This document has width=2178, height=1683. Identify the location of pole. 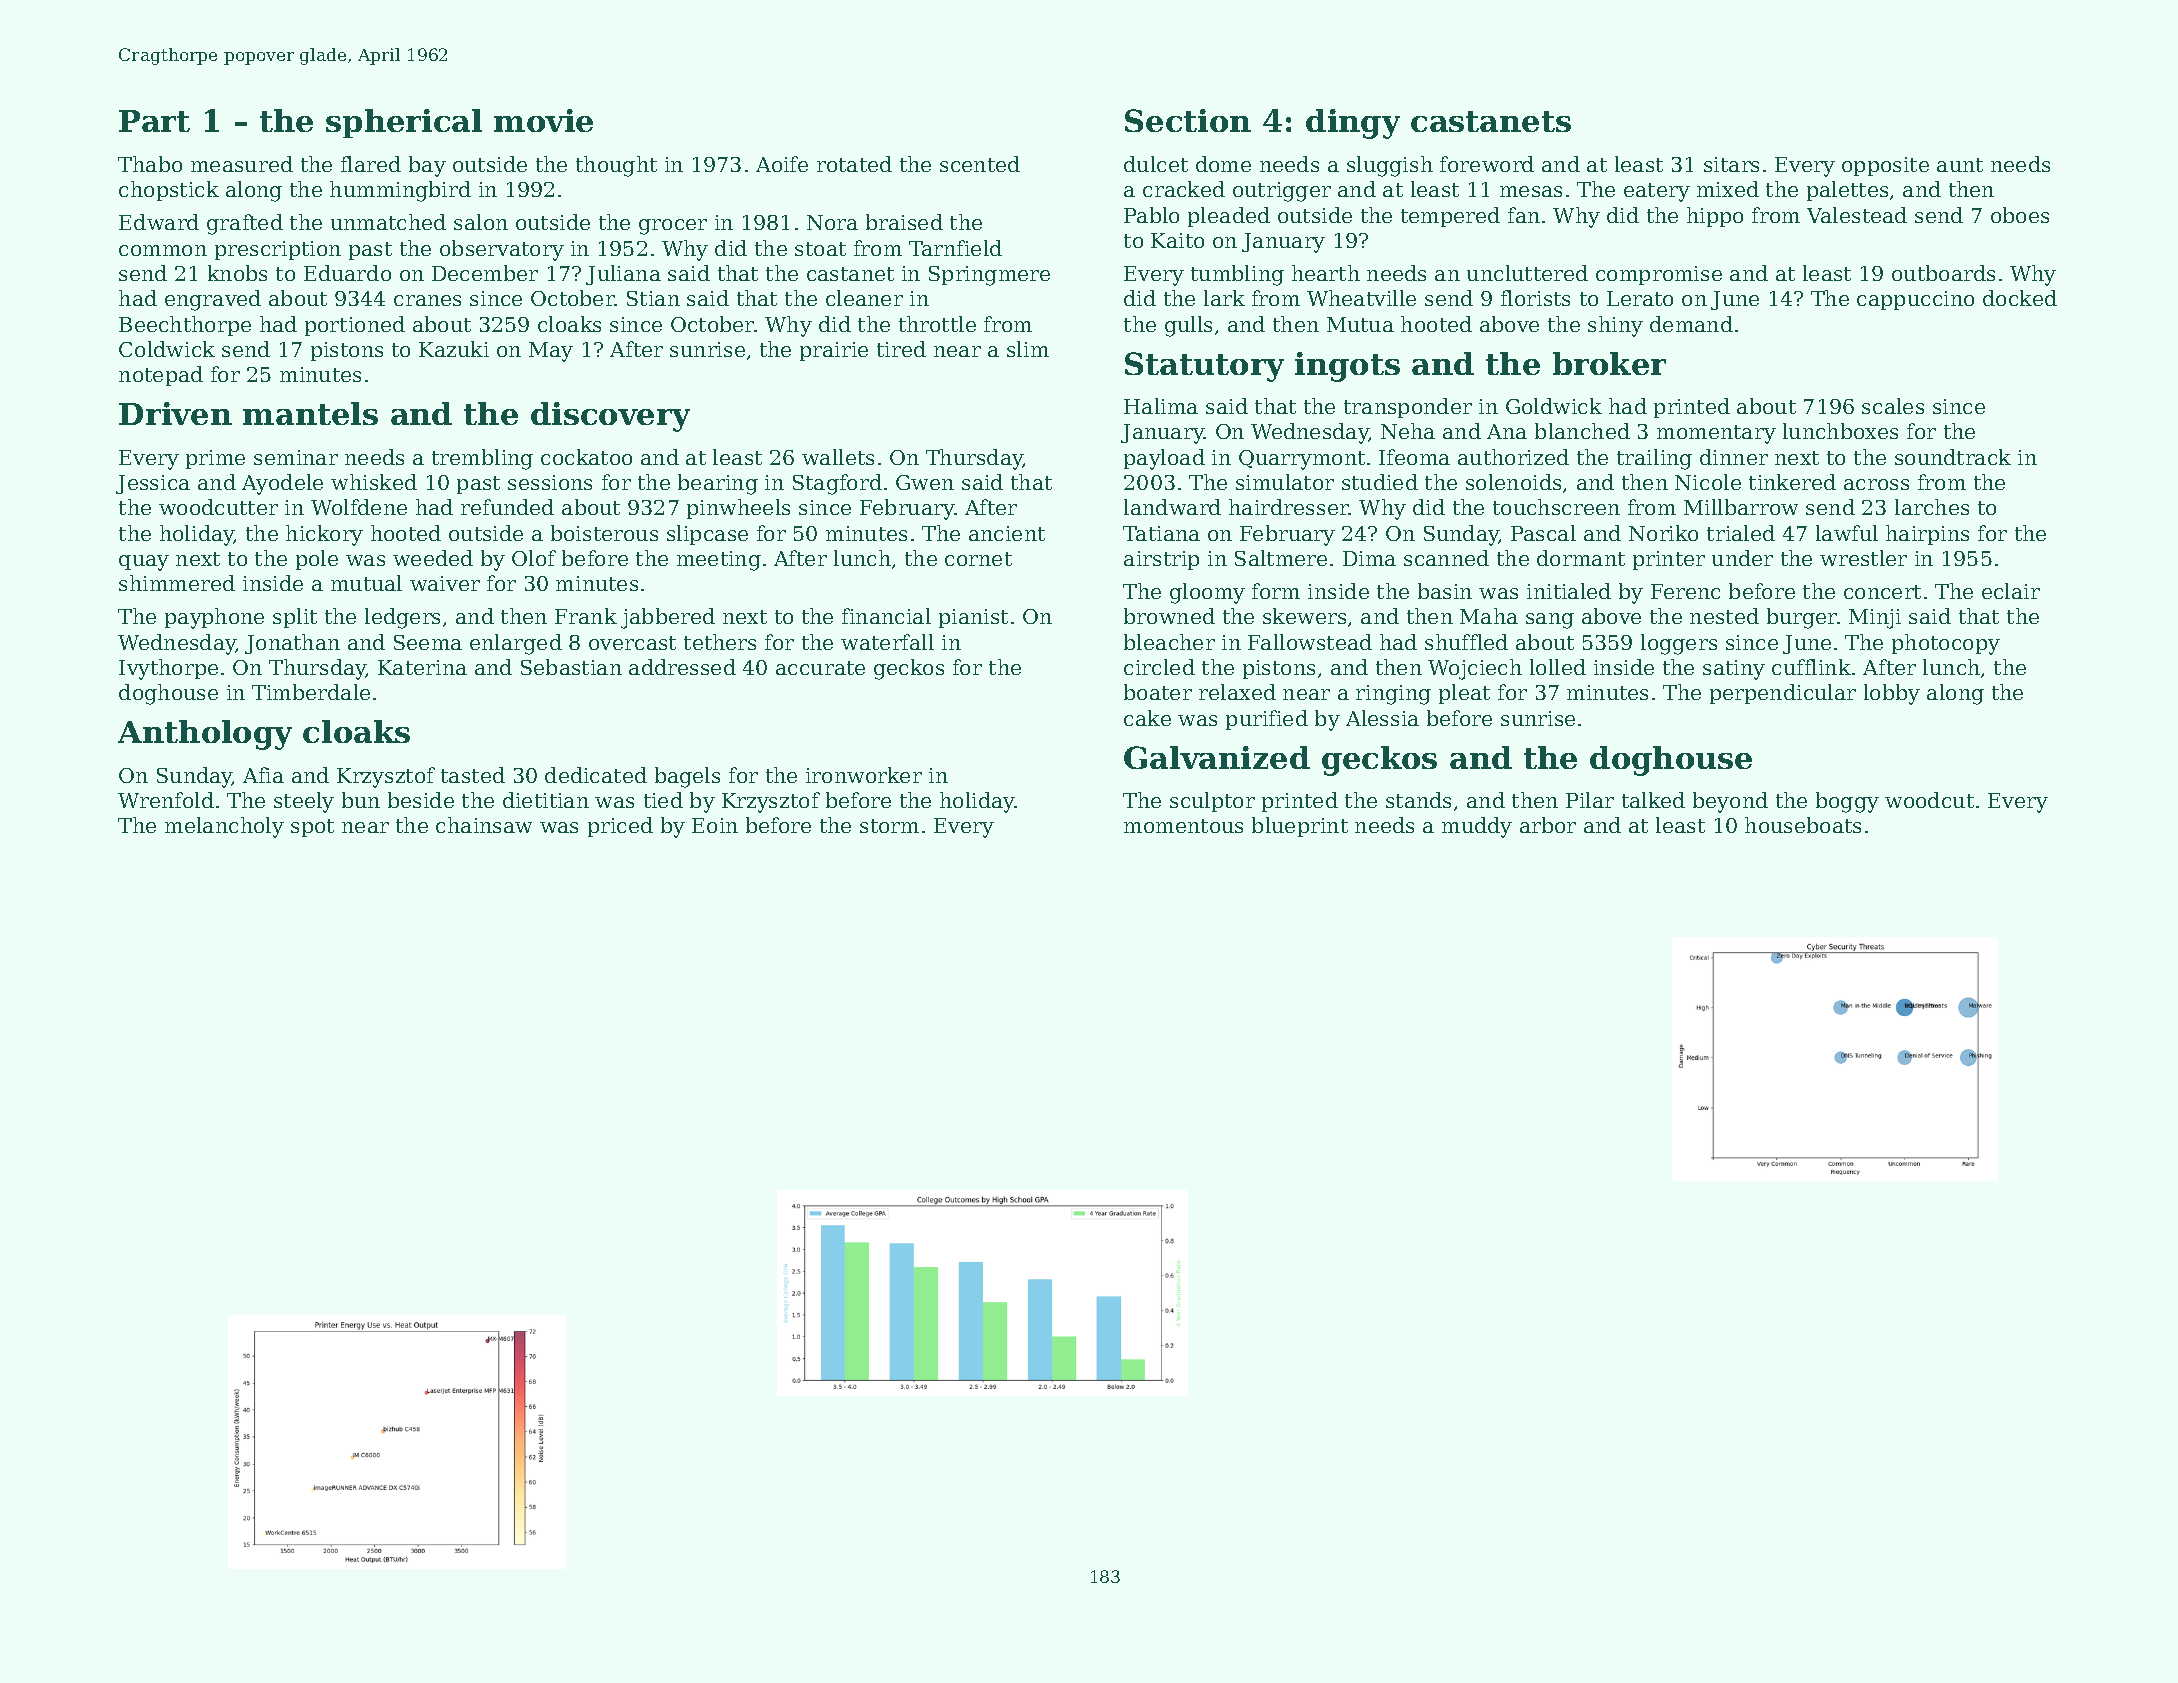
(317, 560).
